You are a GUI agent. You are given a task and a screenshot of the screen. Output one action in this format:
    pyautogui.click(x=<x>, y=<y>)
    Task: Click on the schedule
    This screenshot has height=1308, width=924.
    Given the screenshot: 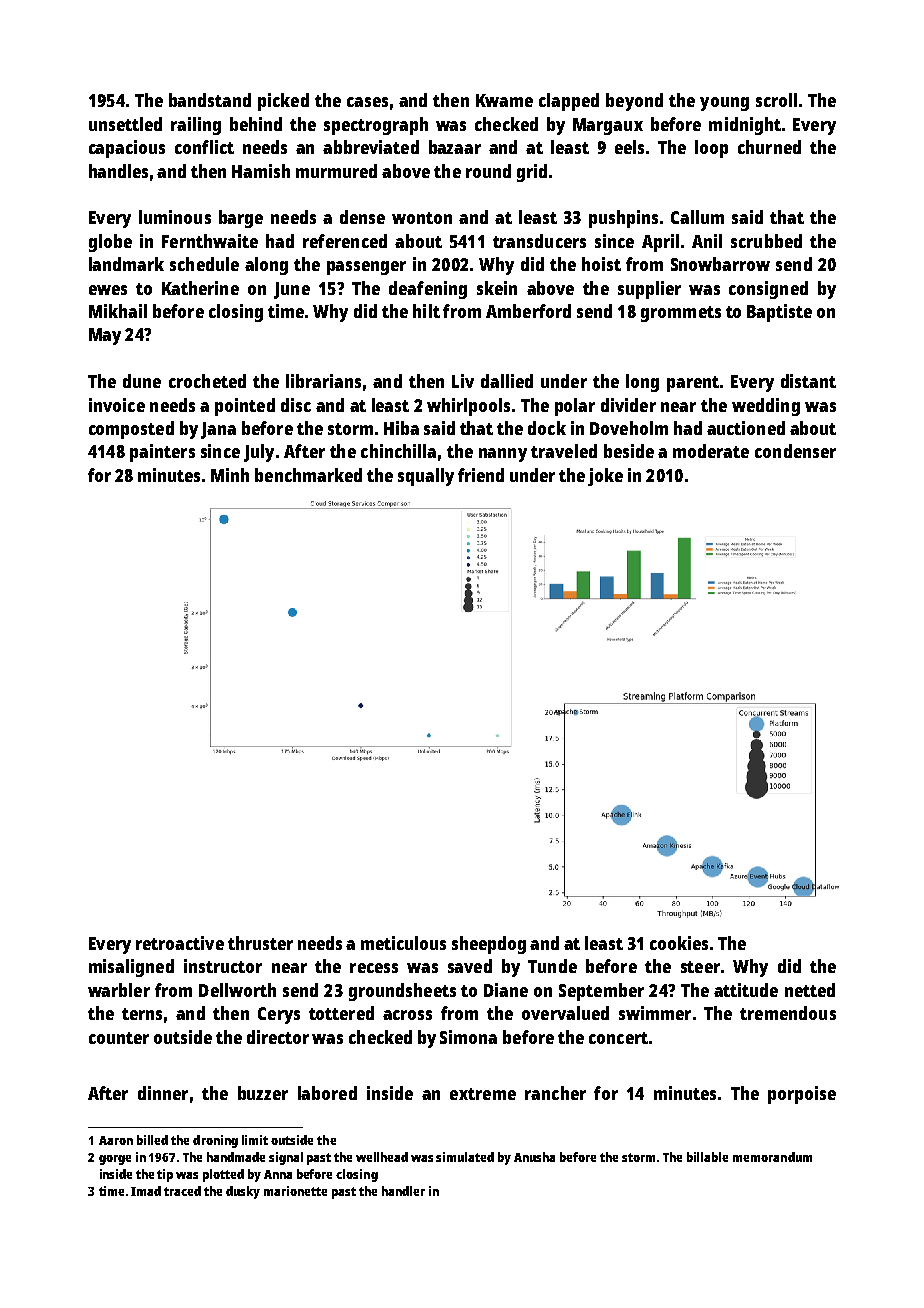 What is the action you would take?
    pyautogui.click(x=204, y=264)
